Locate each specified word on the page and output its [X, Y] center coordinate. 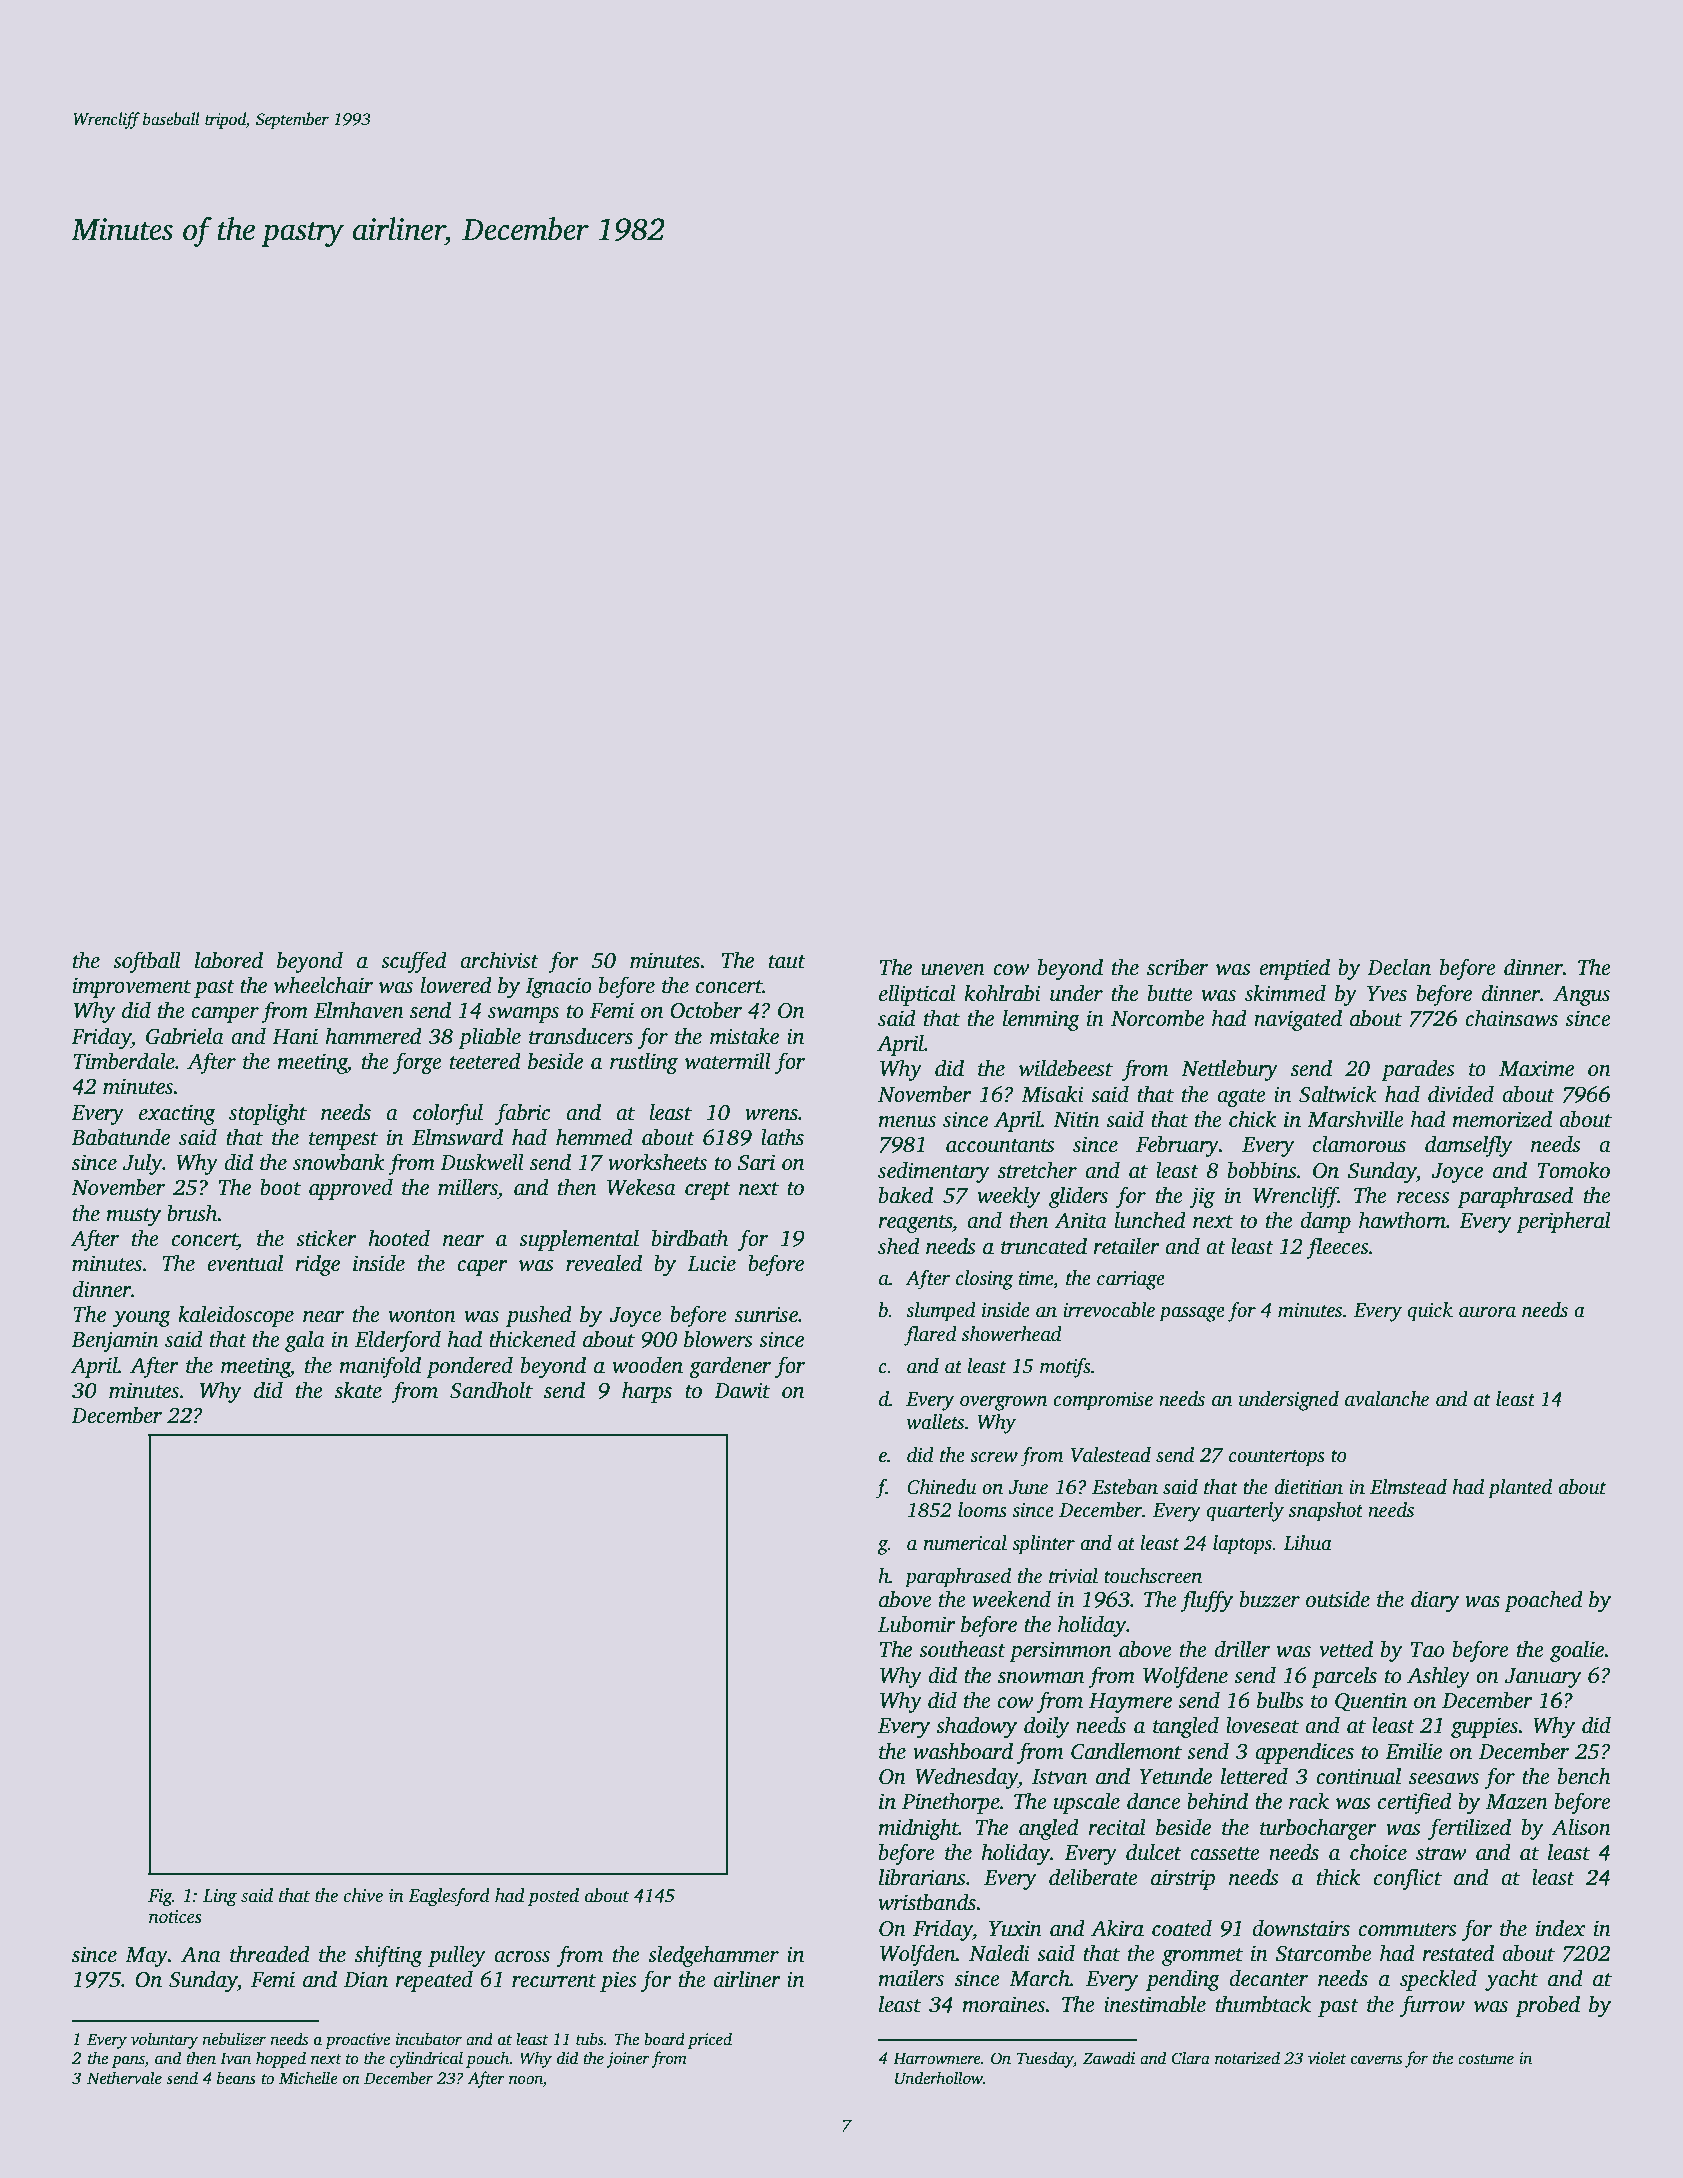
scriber [1177, 967]
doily [1047, 1727]
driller [1242, 1649]
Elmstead [1408, 1487]
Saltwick [1338, 1094]
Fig [160, 1897]
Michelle [308, 2078]
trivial [1073, 1576]
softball [147, 962]
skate [358, 1390]
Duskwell [482, 1162]
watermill [728, 1061]
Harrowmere [937, 2058]
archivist [499, 960]
